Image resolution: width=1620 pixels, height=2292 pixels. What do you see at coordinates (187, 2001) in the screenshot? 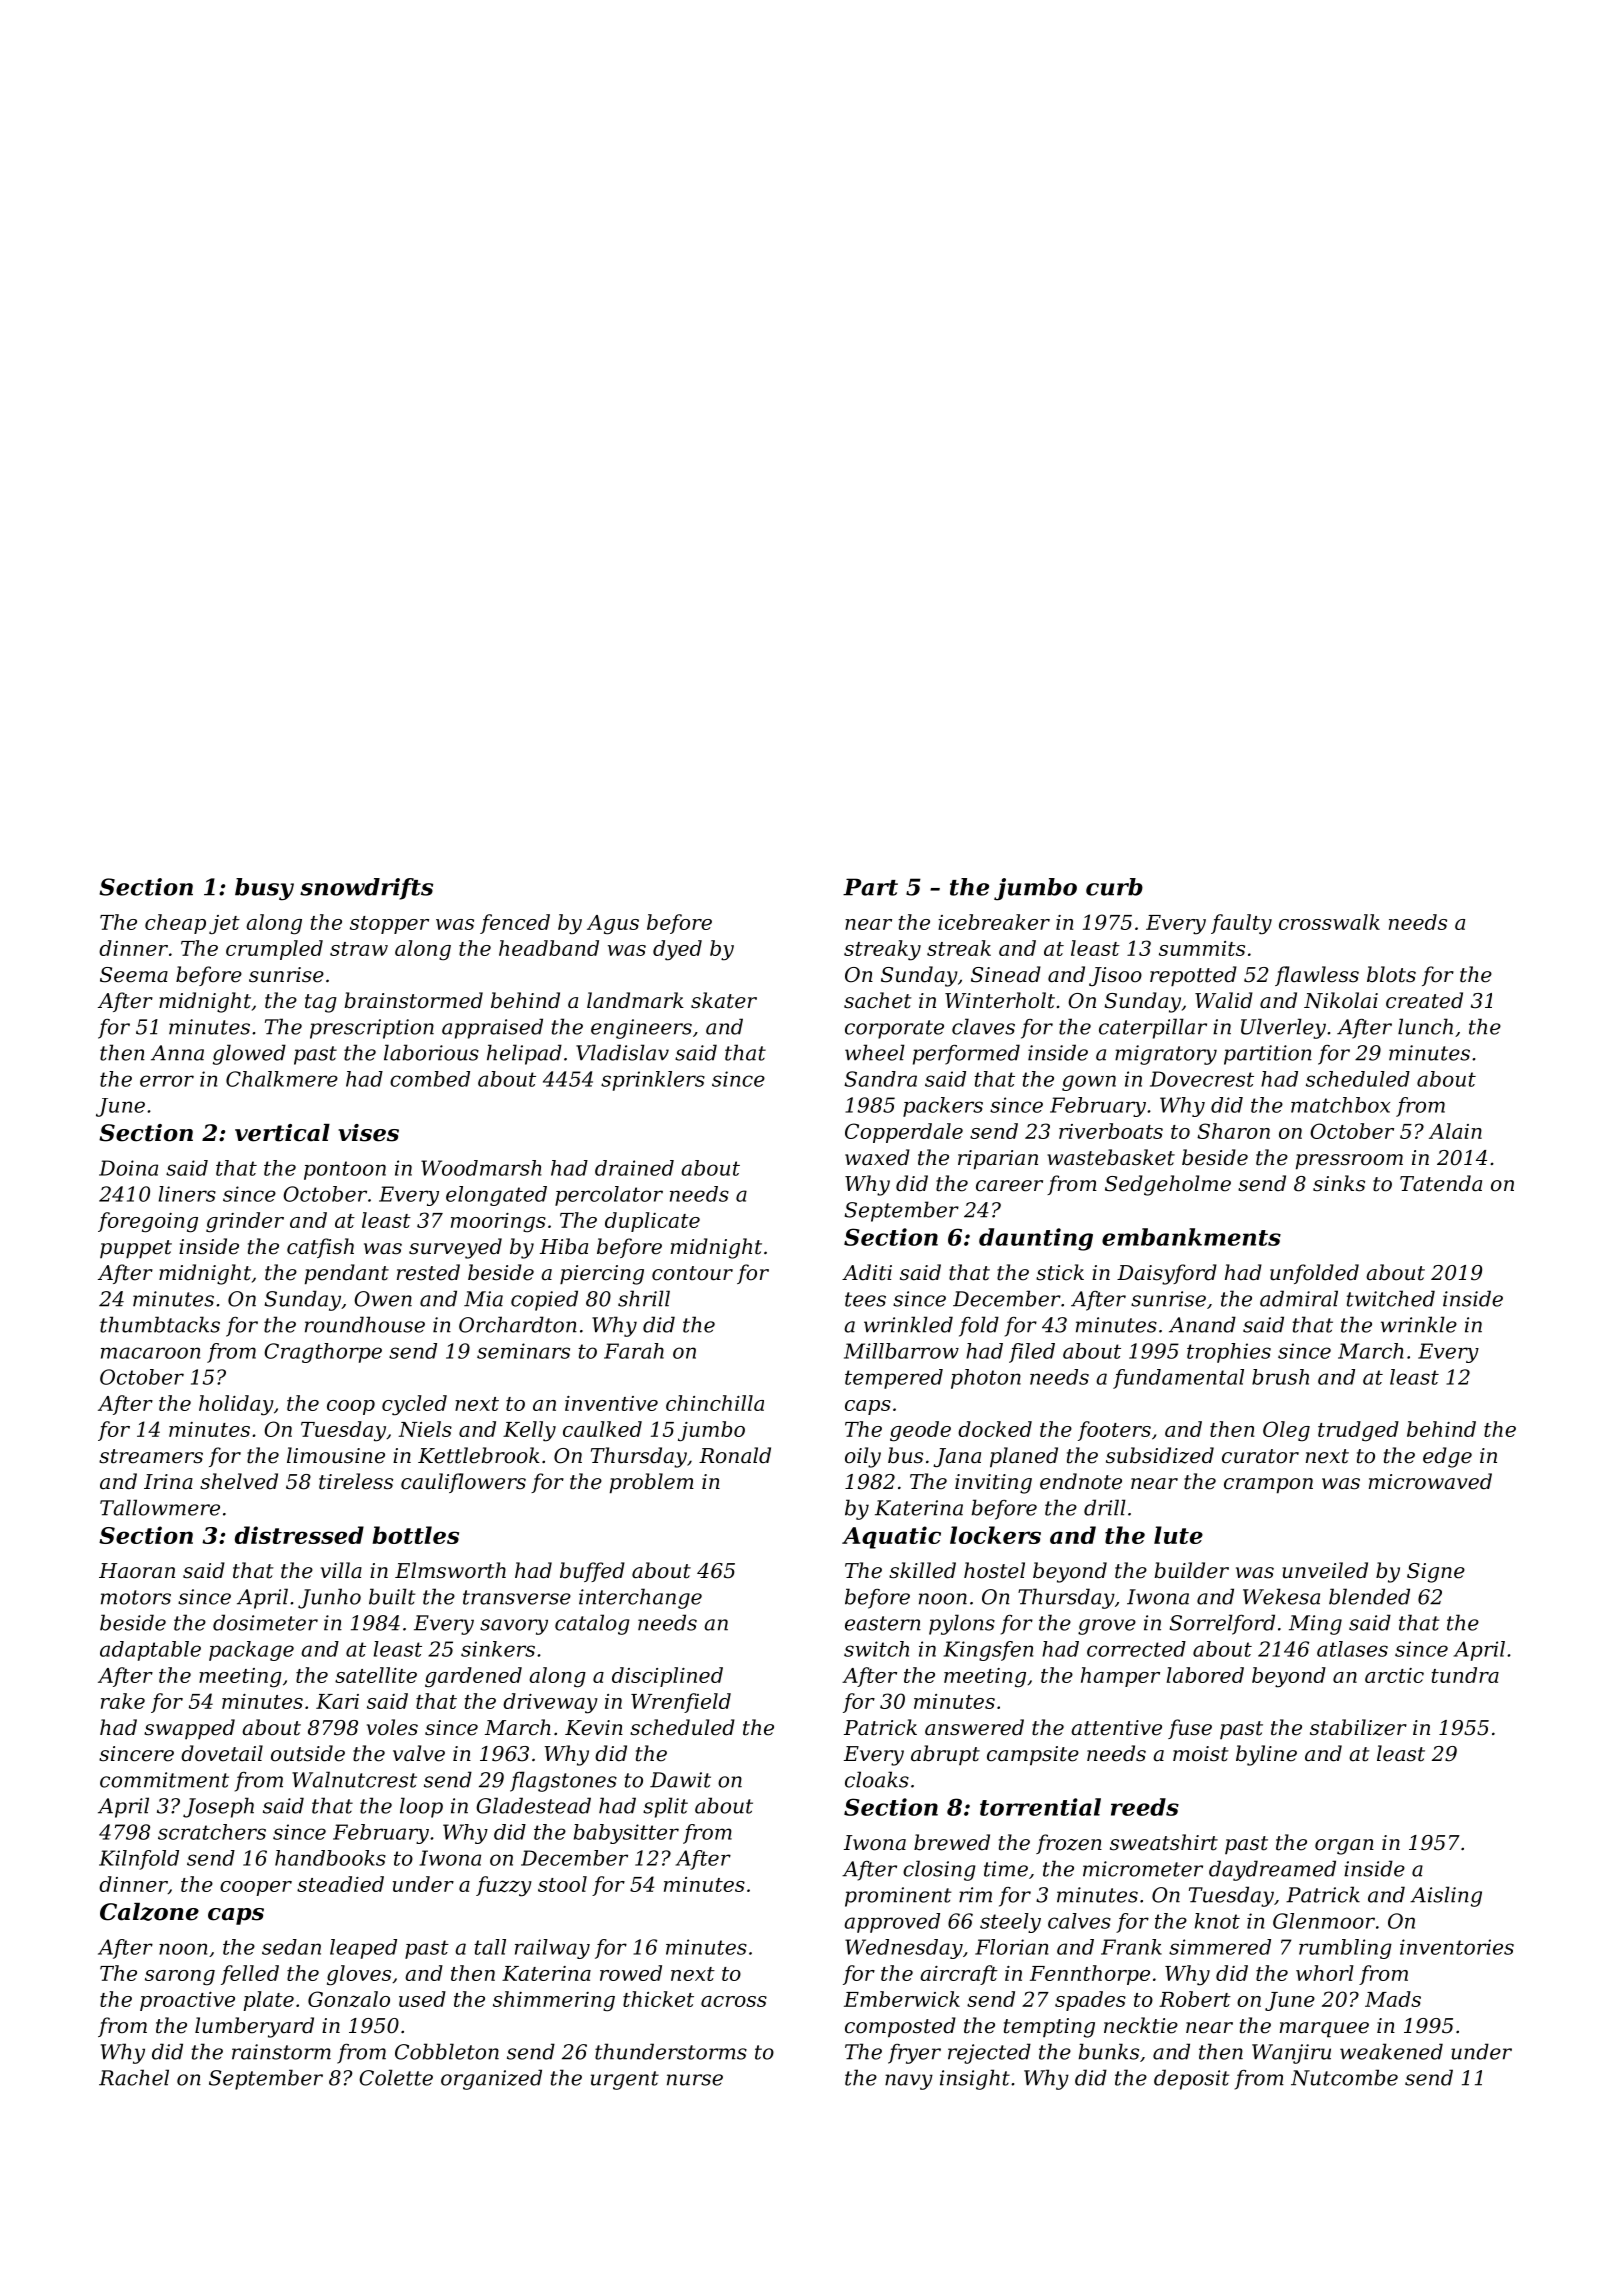
I see `proactive` at bounding box center [187, 2001].
